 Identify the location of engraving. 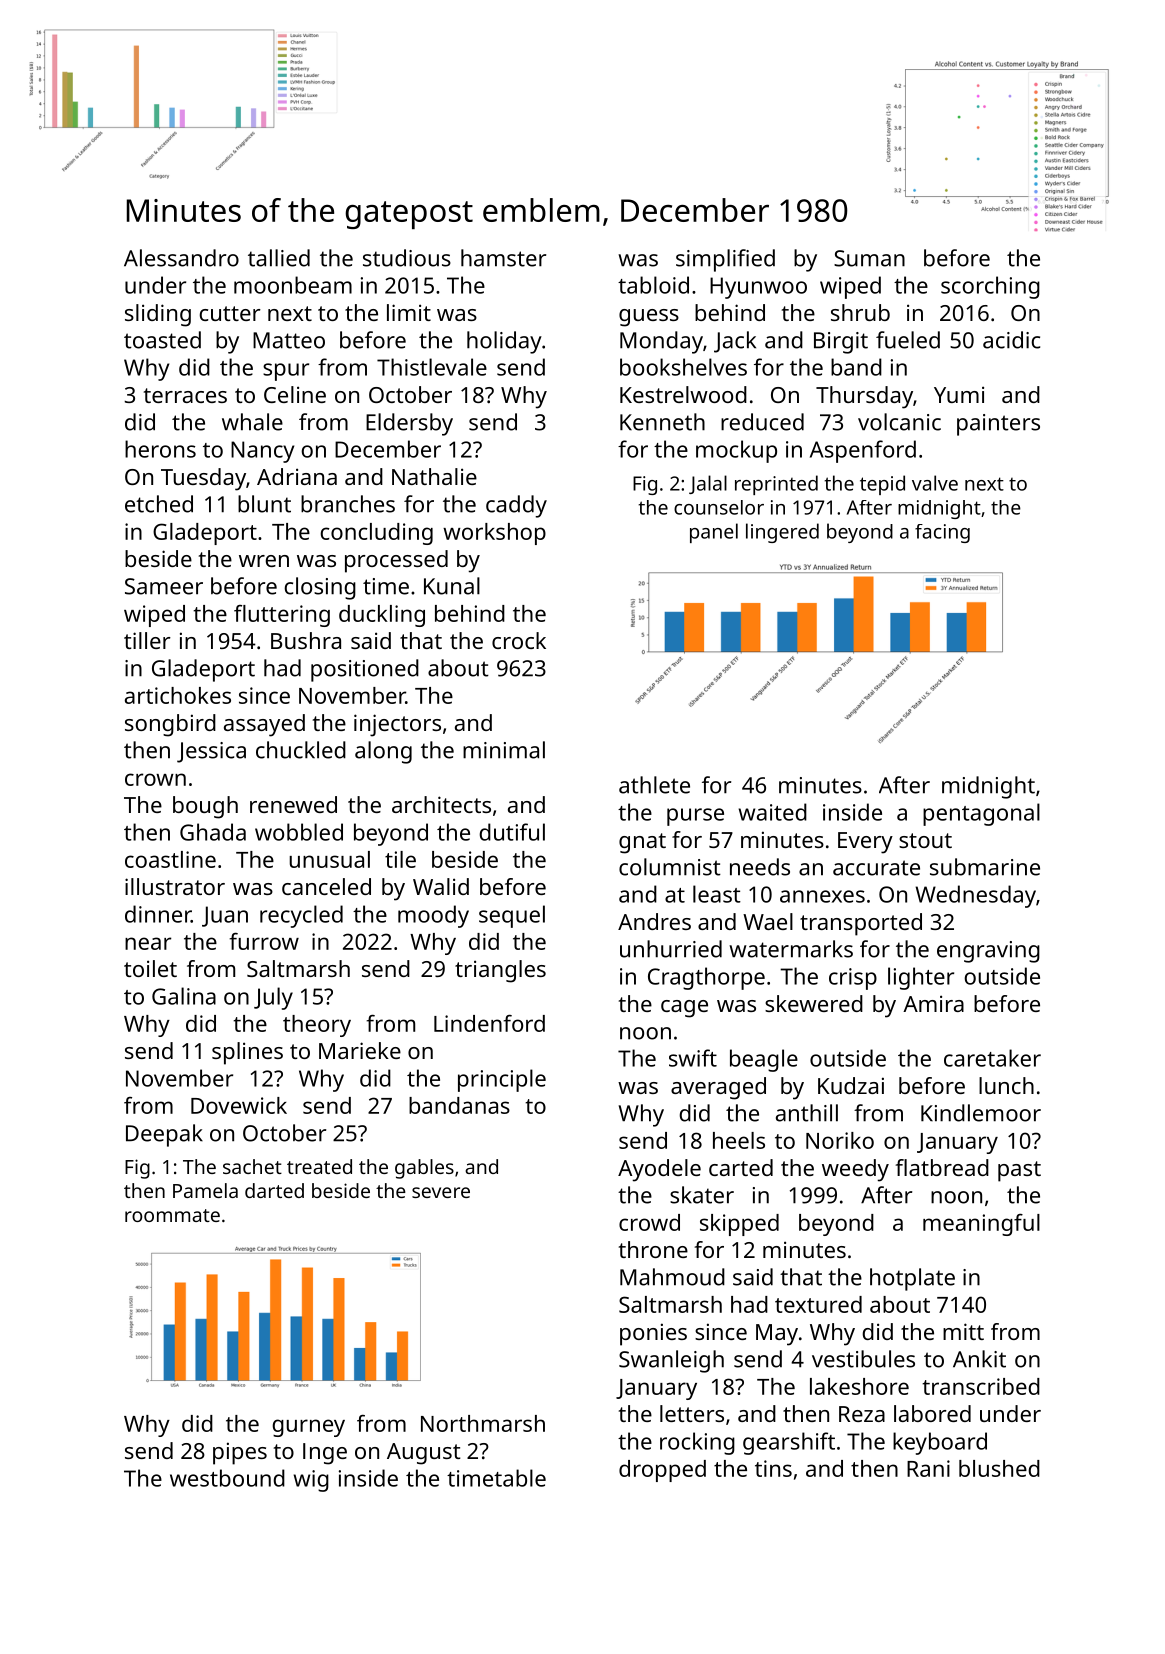
(988, 952).
